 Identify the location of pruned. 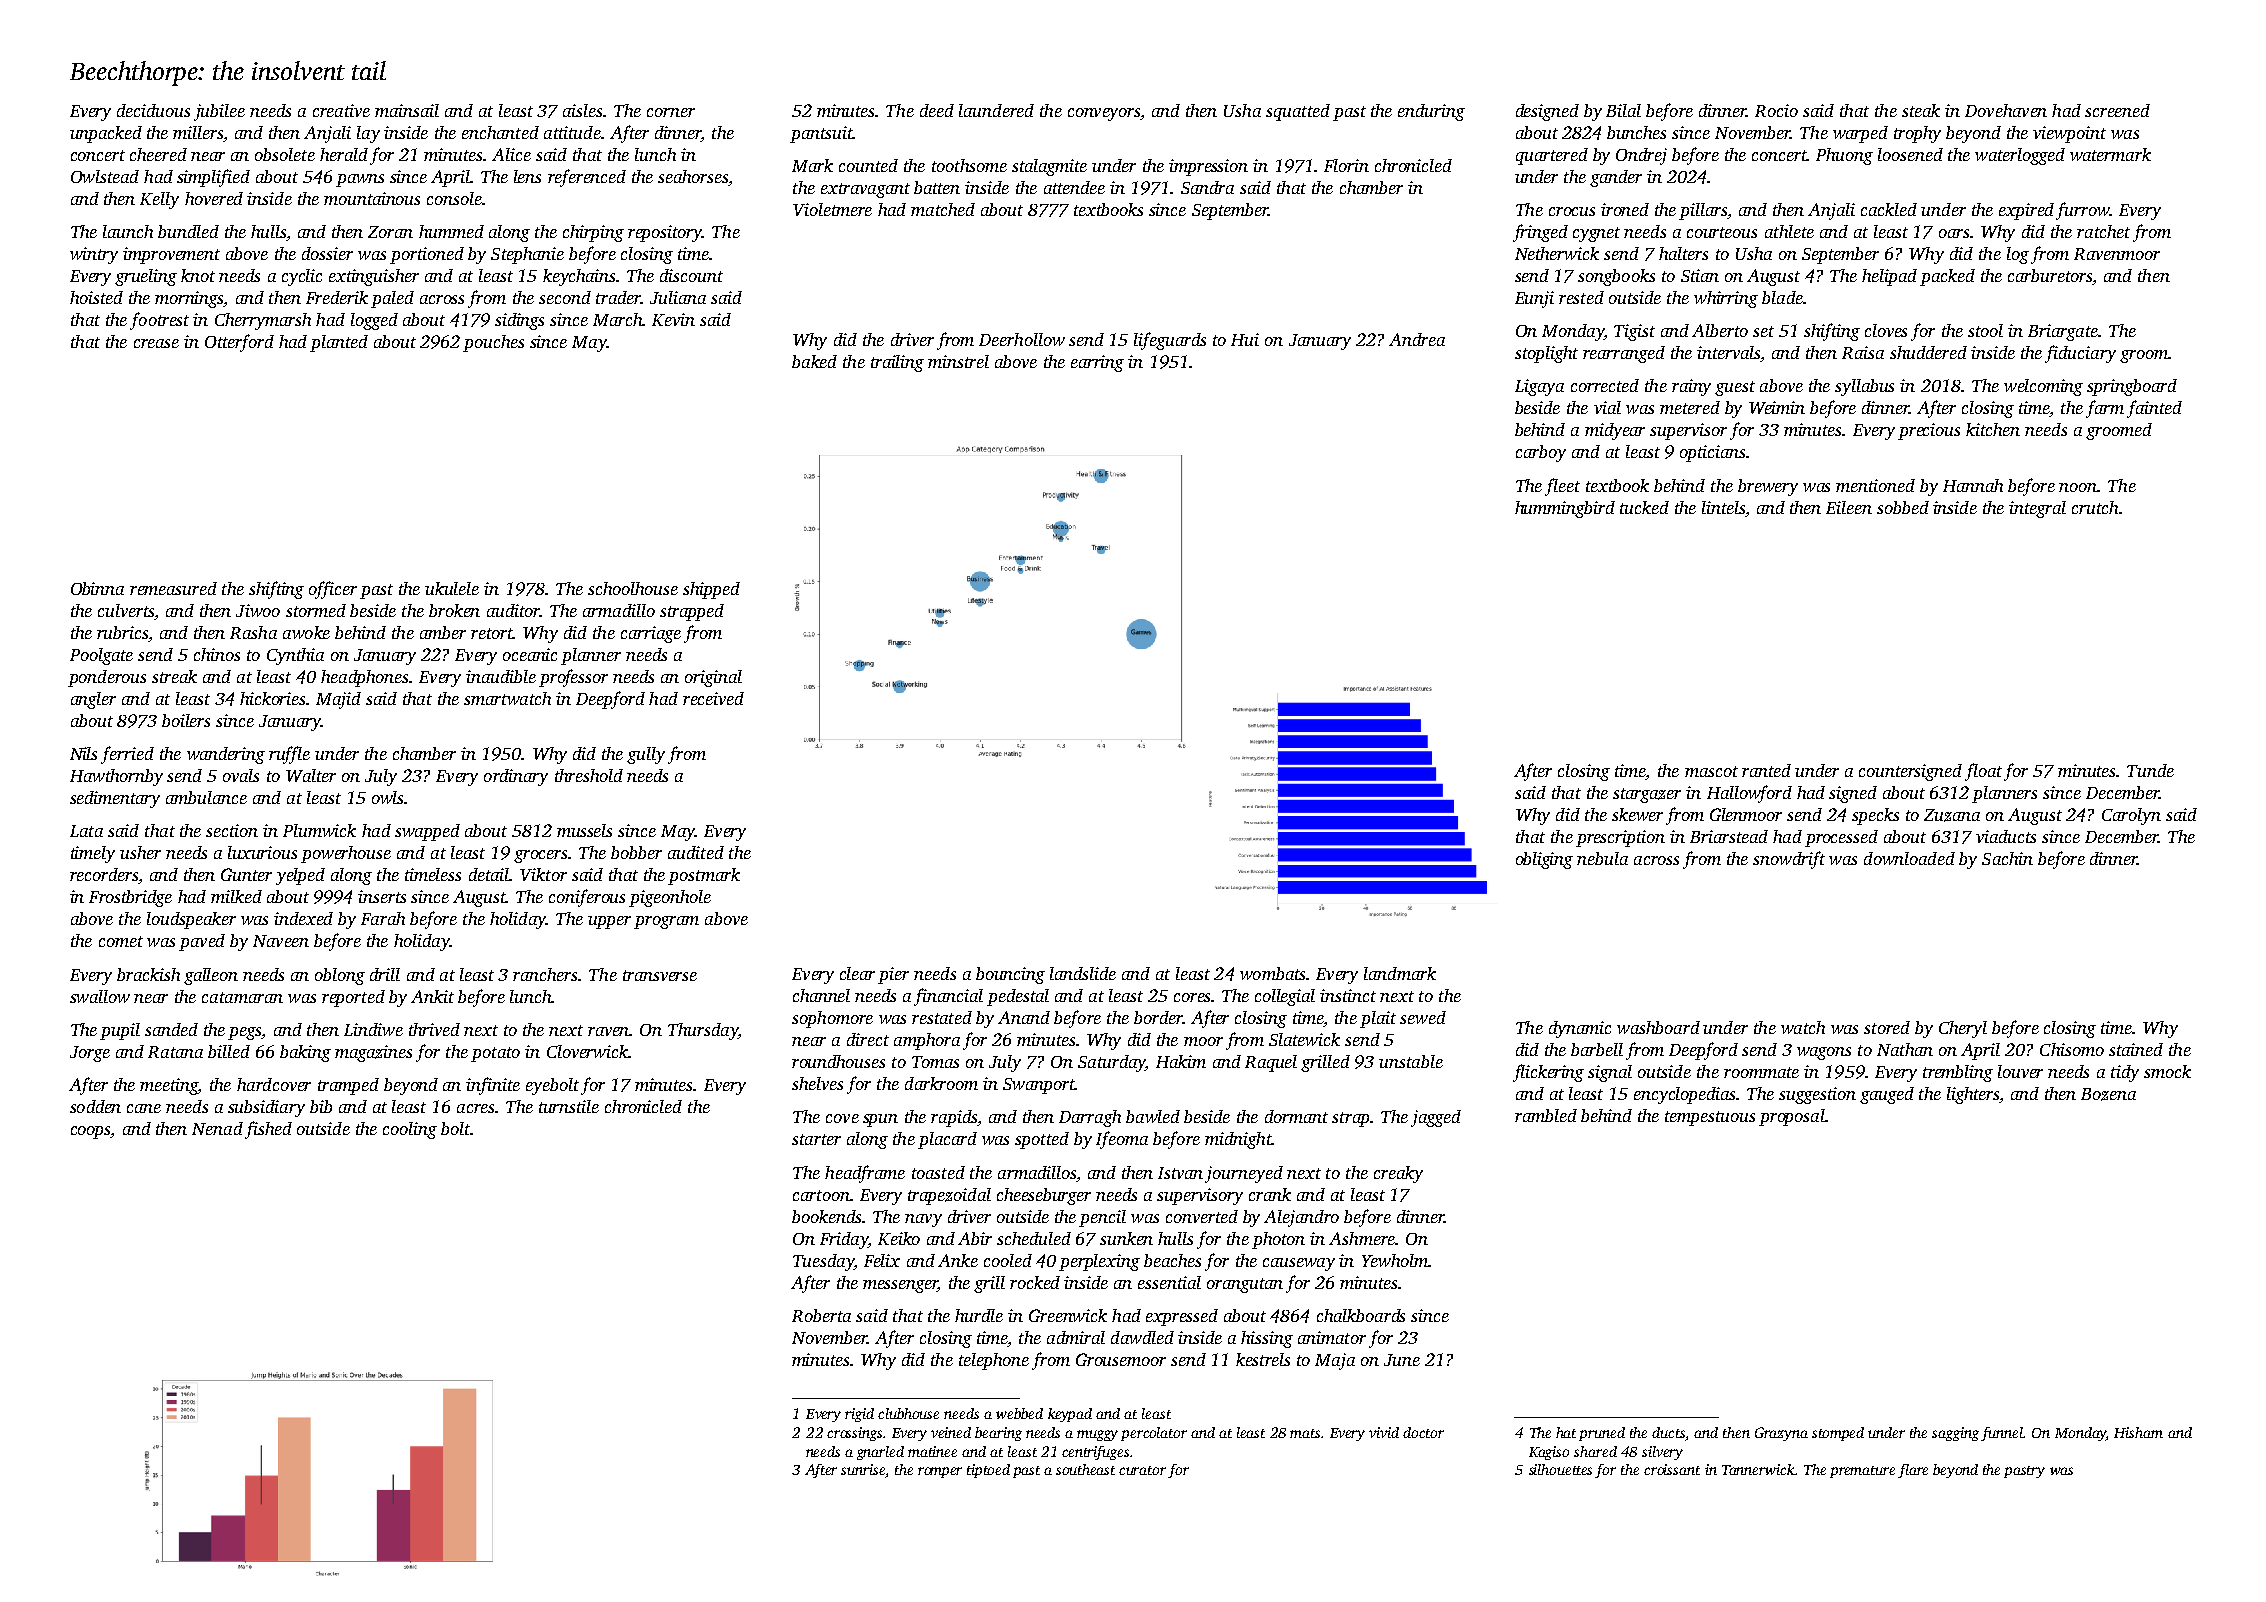
(1602, 1434).
